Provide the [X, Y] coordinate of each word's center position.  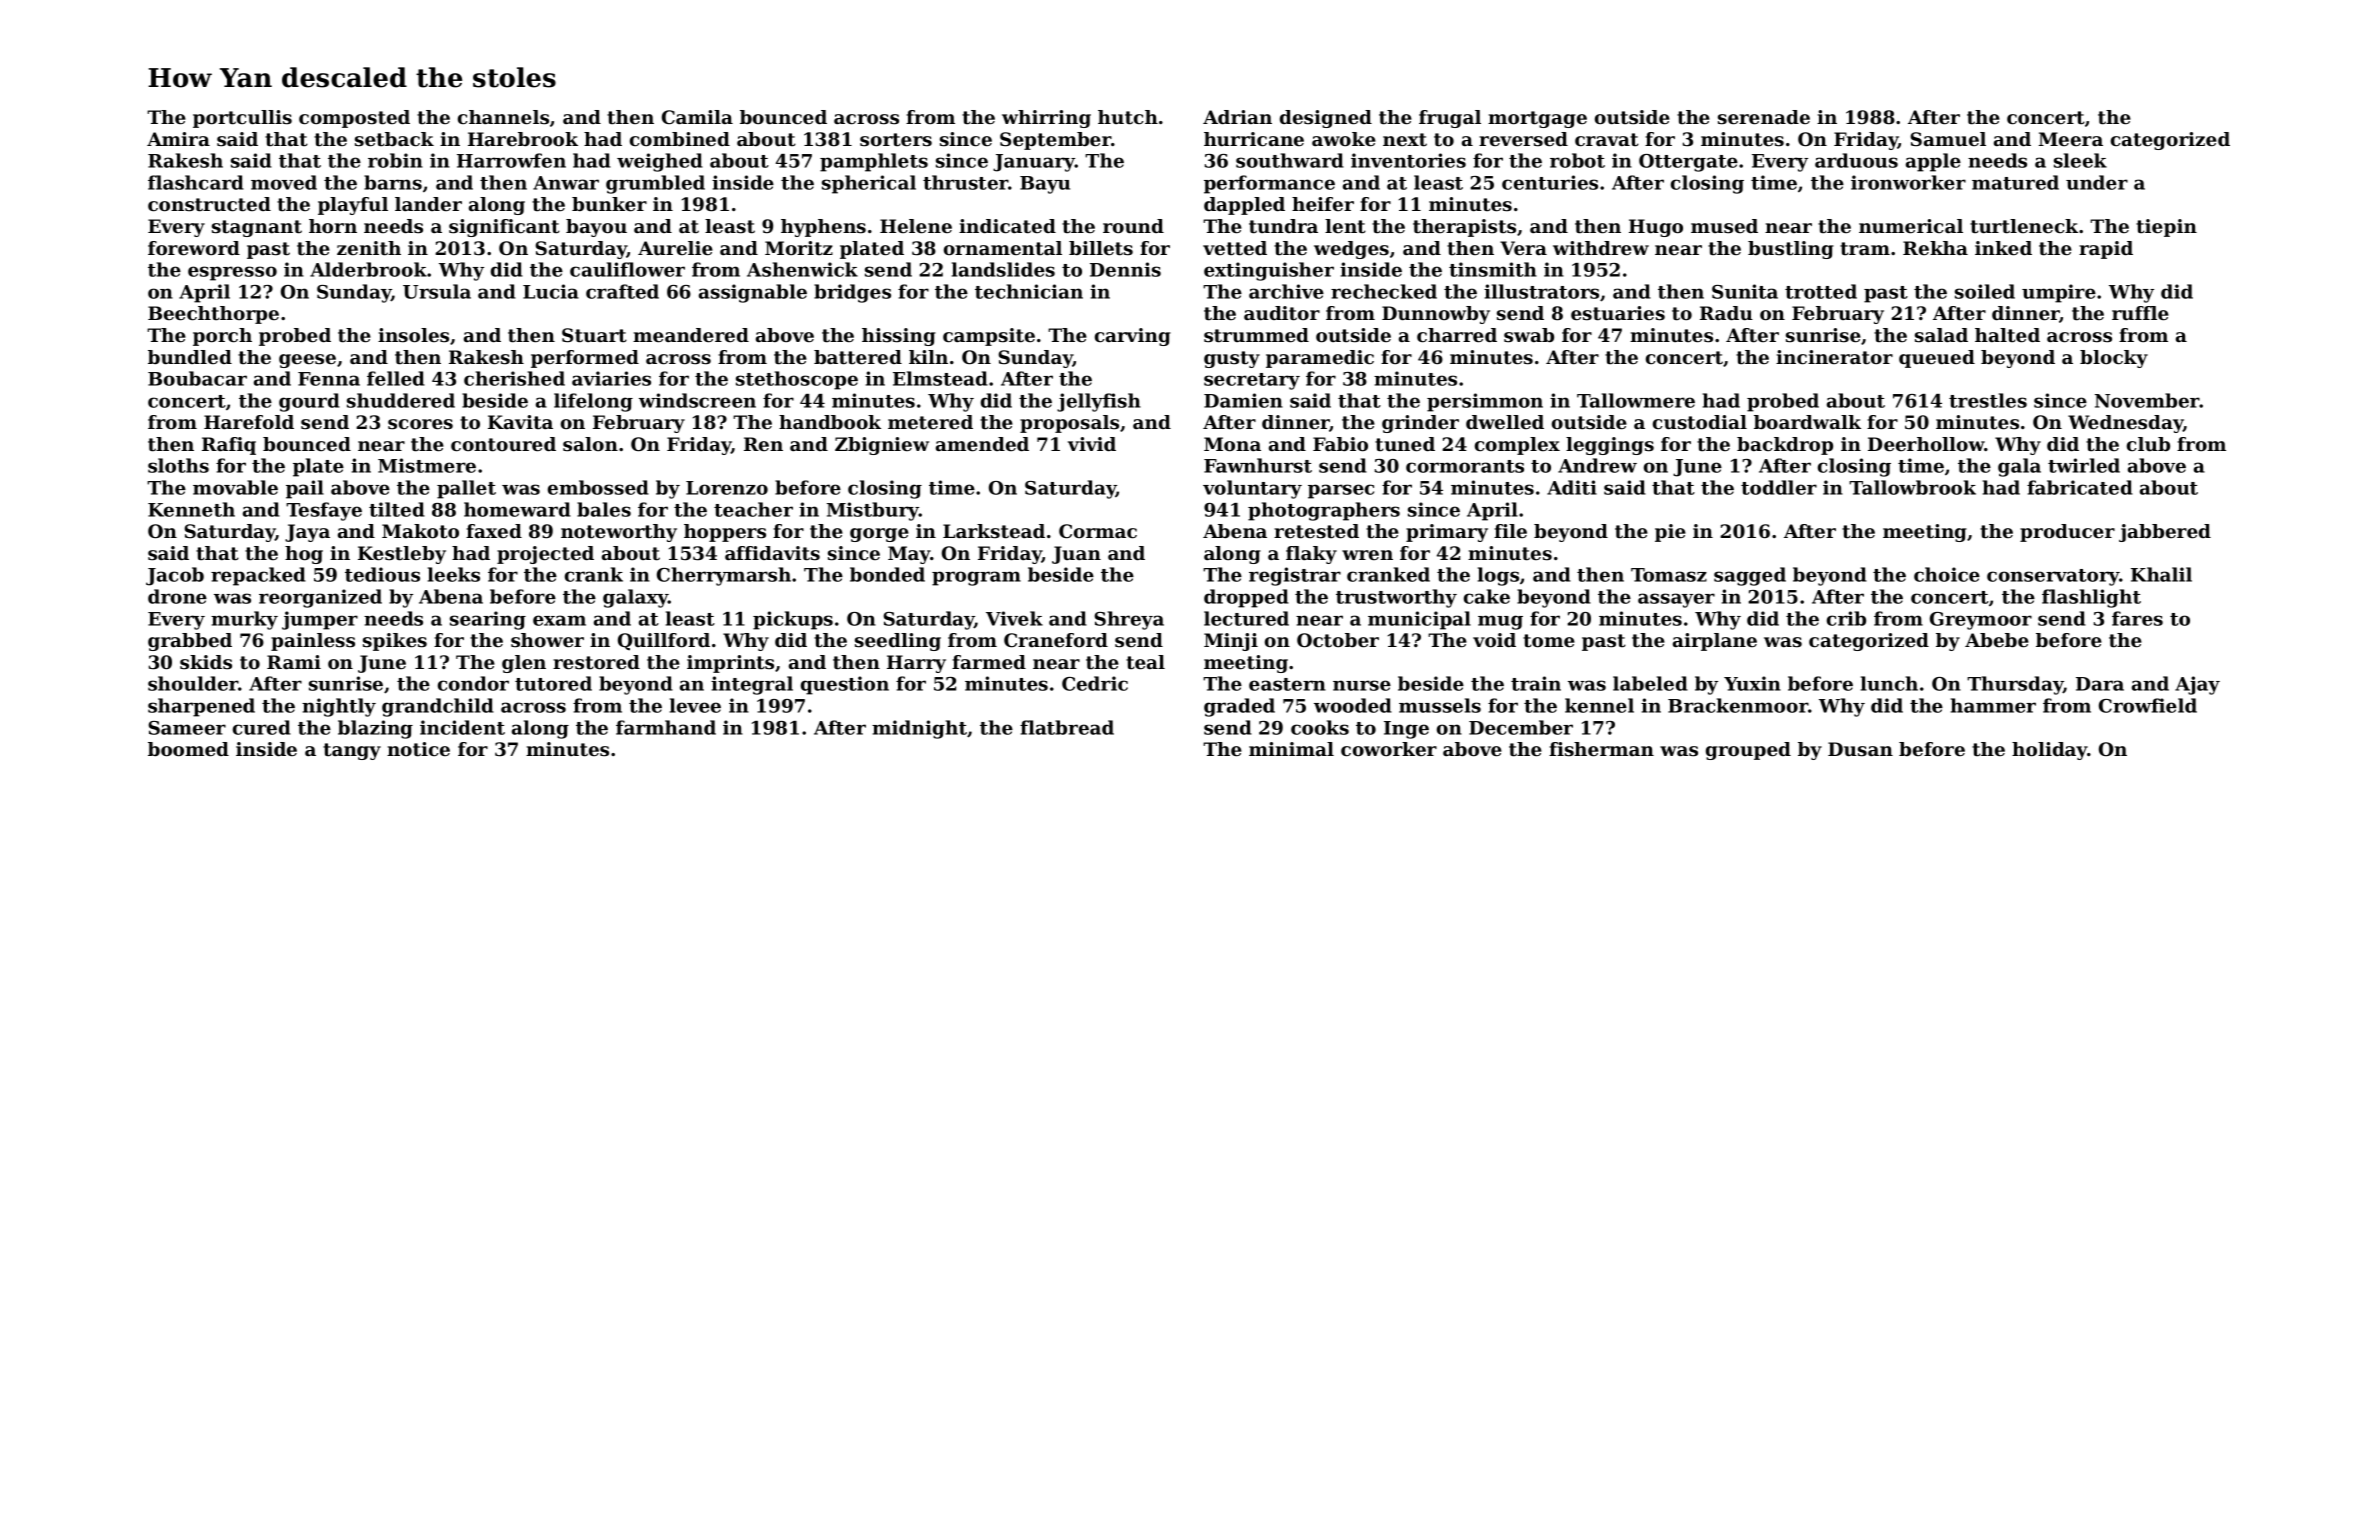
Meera [2071, 139]
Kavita [520, 422]
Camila [697, 117]
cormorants [1465, 466]
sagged [1750, 576]
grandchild [438, 707]
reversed [1523, 139]
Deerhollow [1926, 444]
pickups [793, 620]
